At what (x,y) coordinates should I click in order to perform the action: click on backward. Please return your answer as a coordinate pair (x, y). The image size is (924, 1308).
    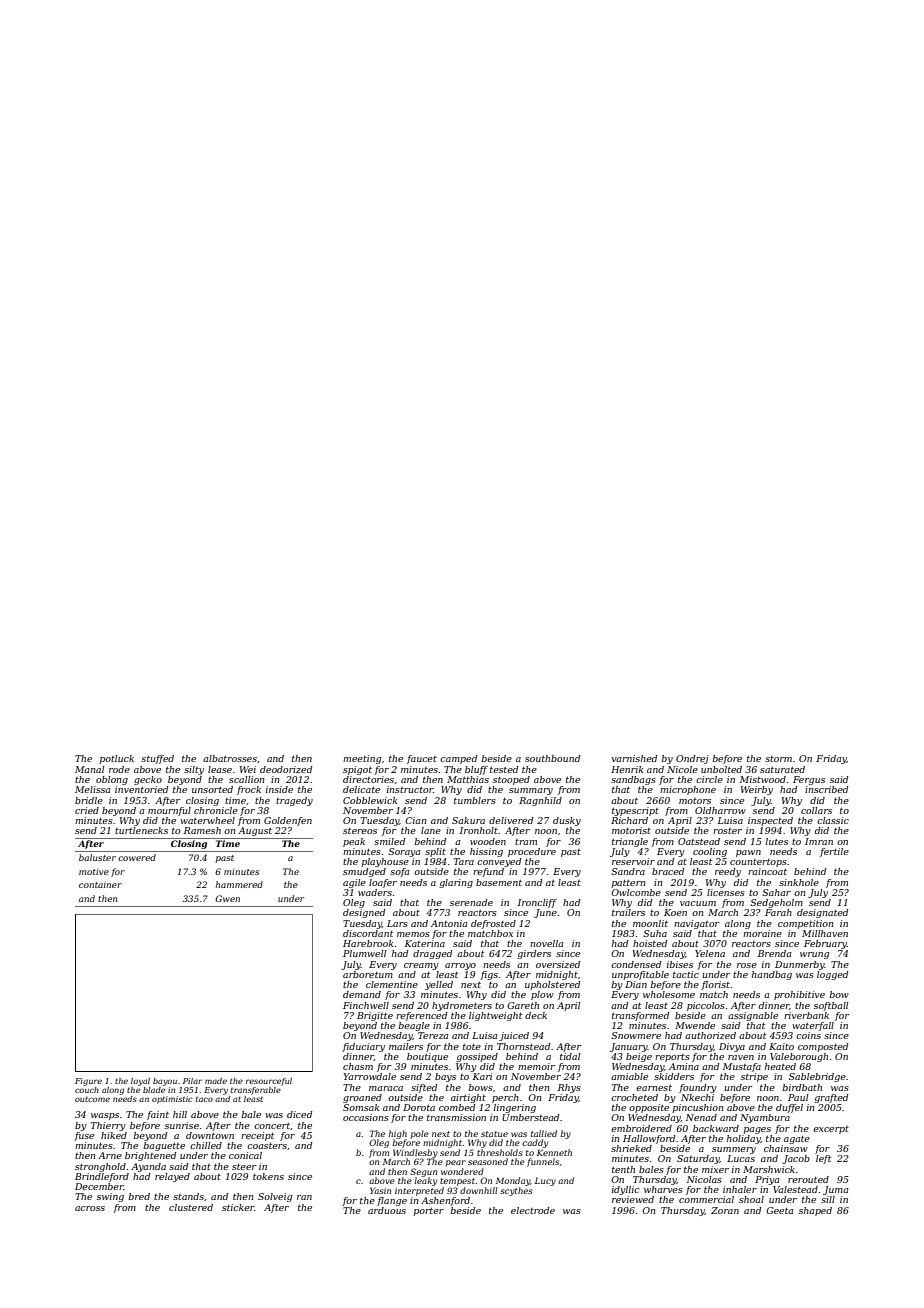
    Looking at the image, I should click on (716, 1128).
